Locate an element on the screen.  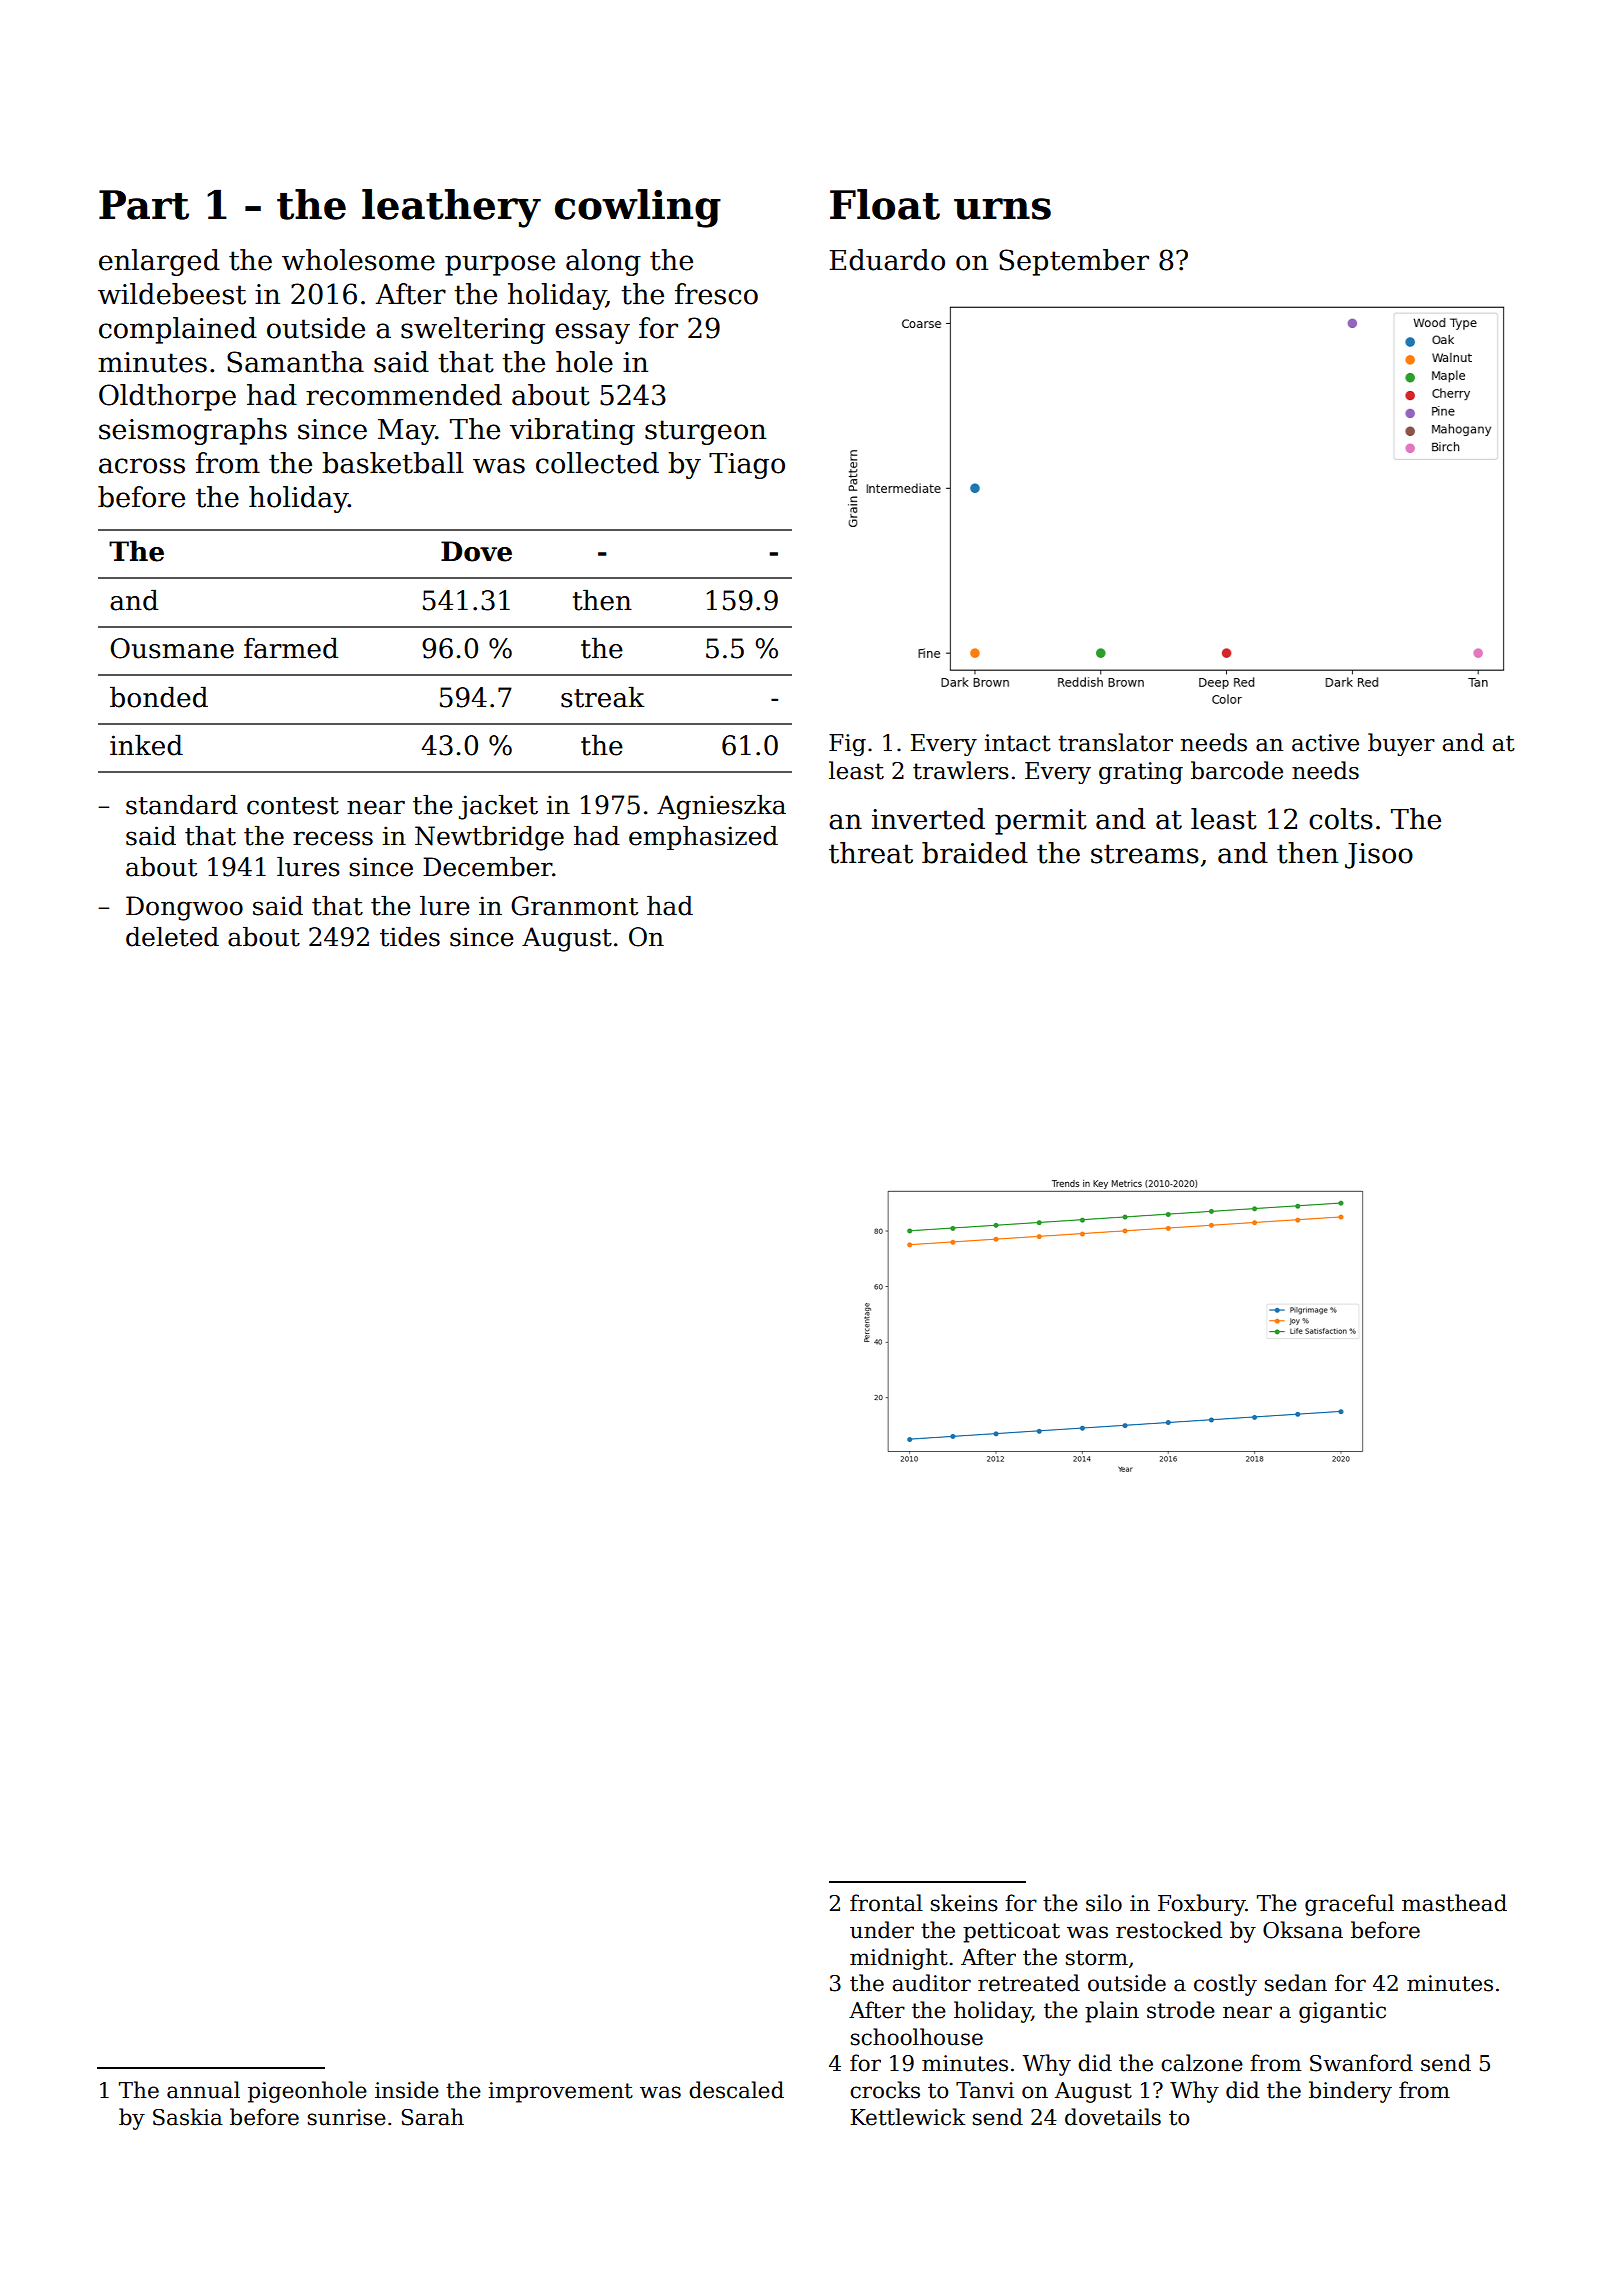
active is located at coordinates (1325, 743).
